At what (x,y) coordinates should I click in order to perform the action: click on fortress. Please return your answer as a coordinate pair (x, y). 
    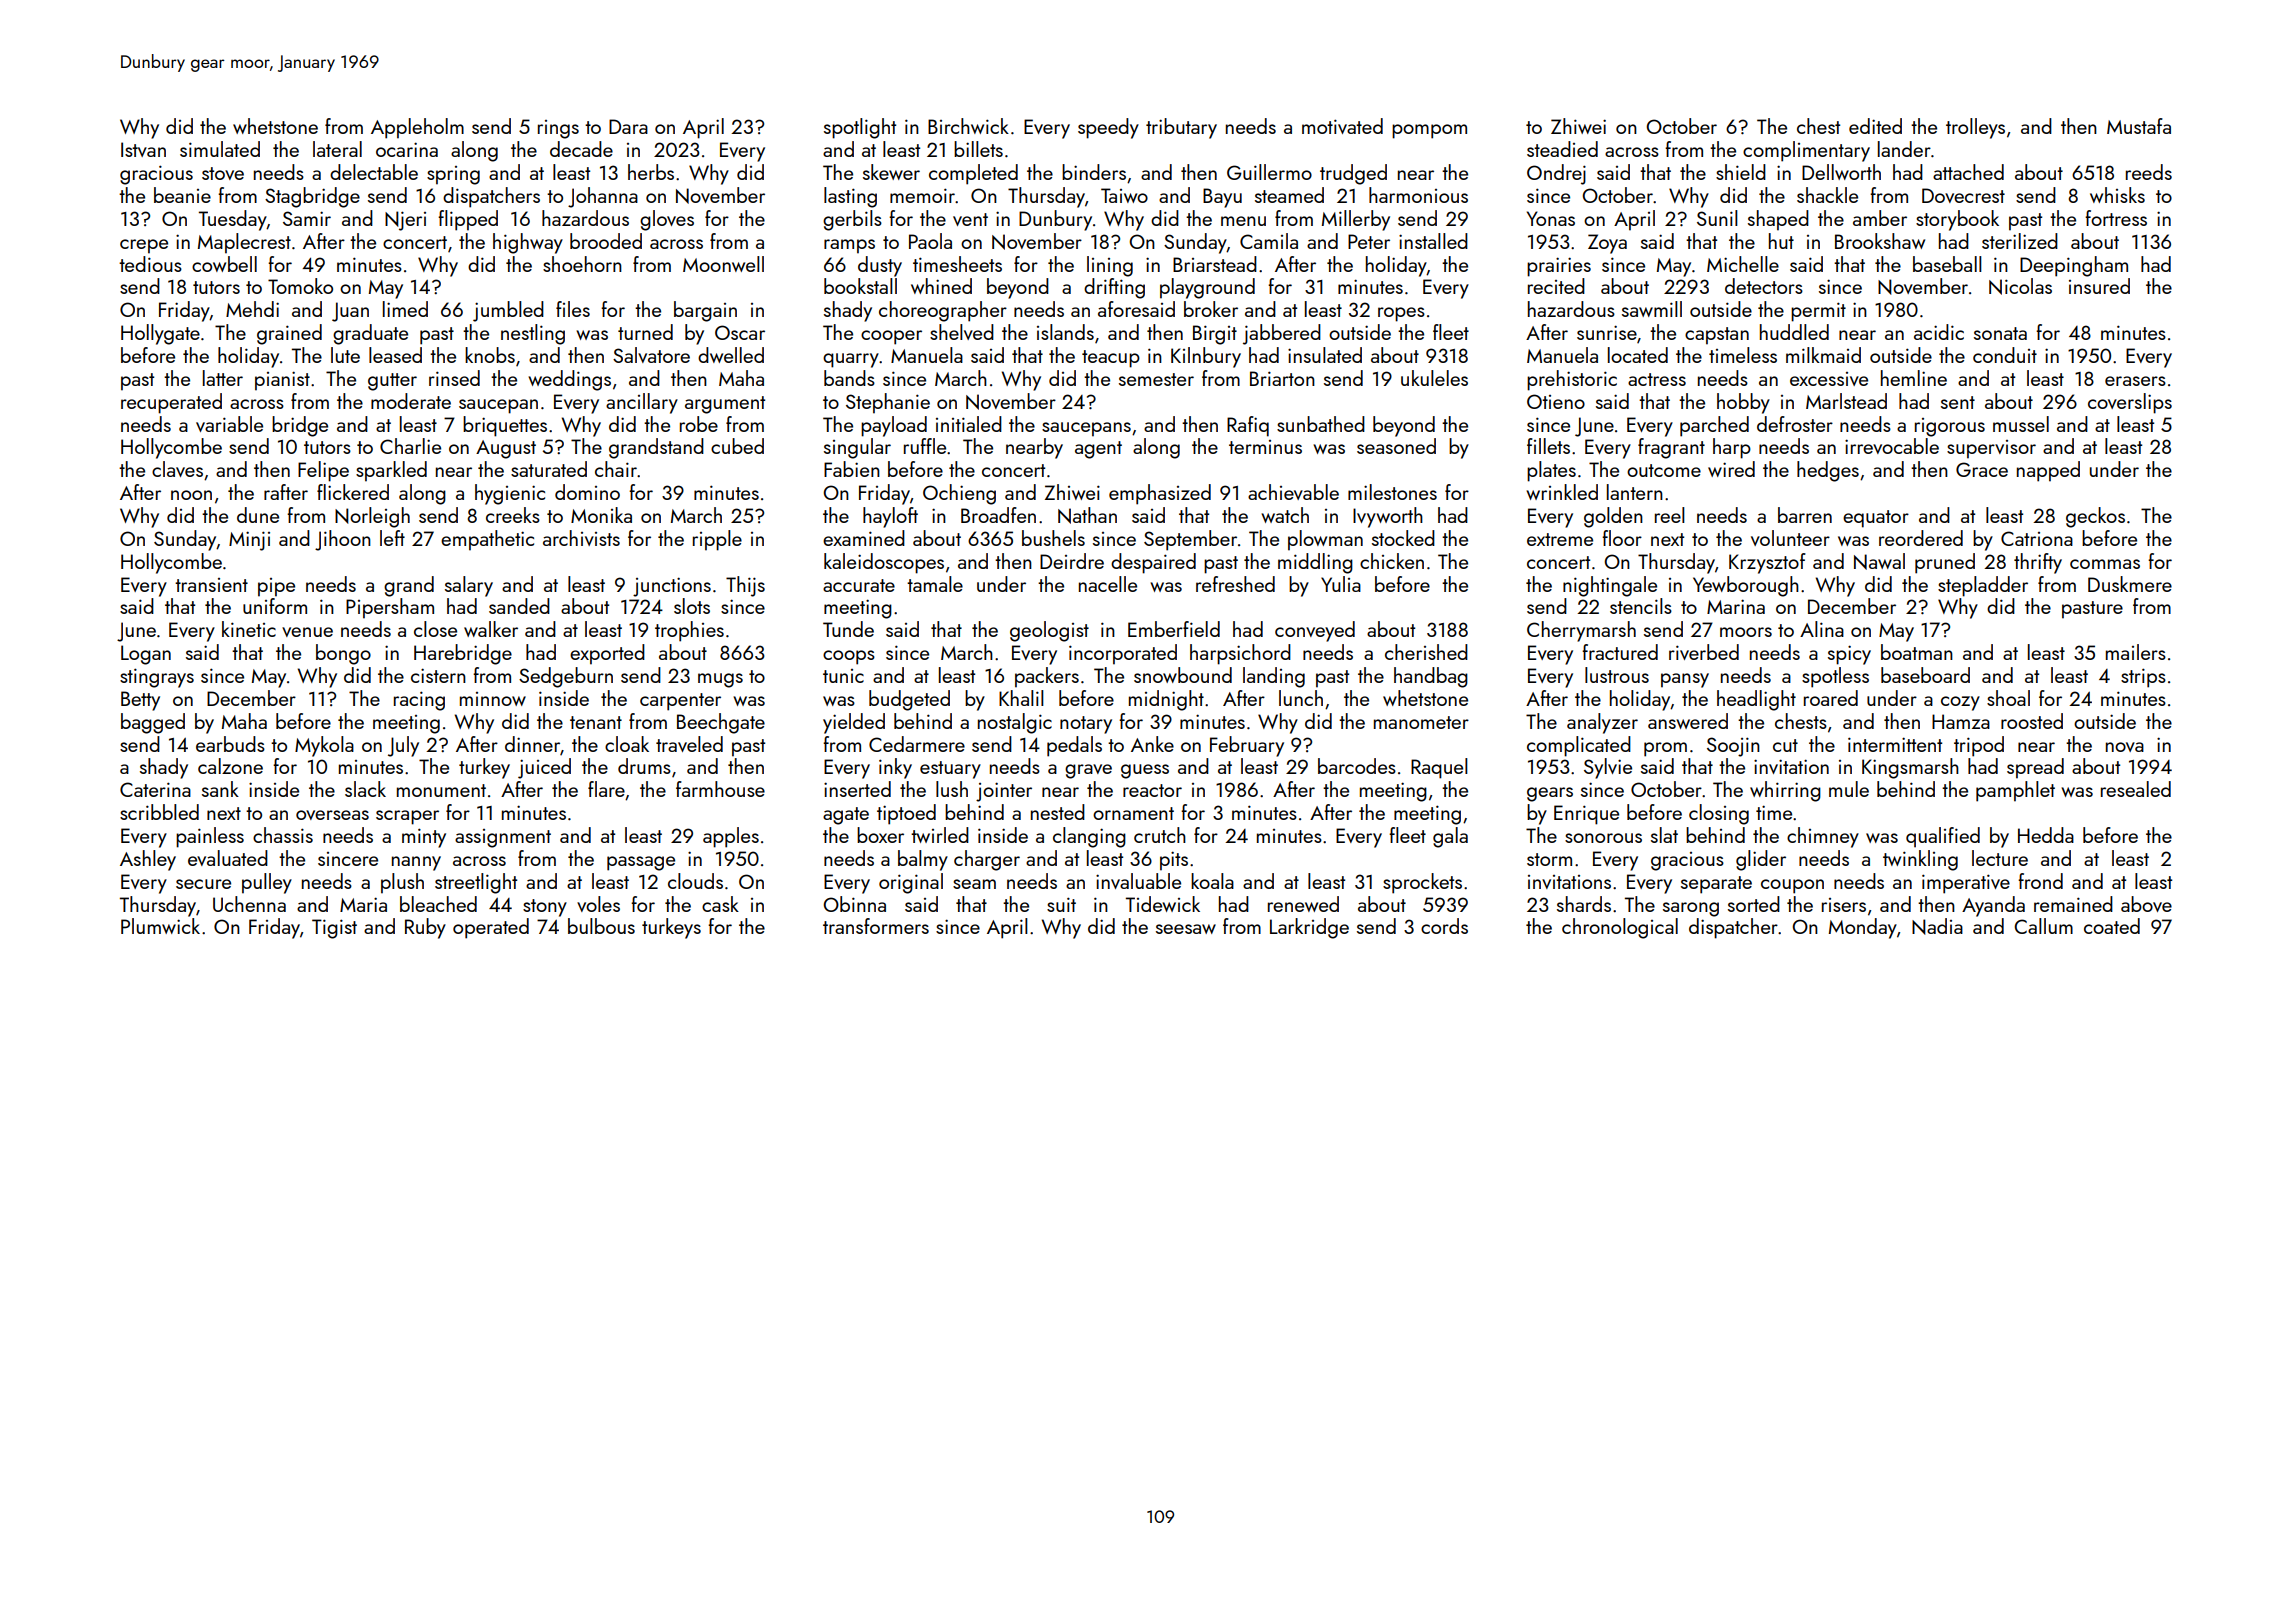
    Looking at the image, I should click on (2116, 218).
